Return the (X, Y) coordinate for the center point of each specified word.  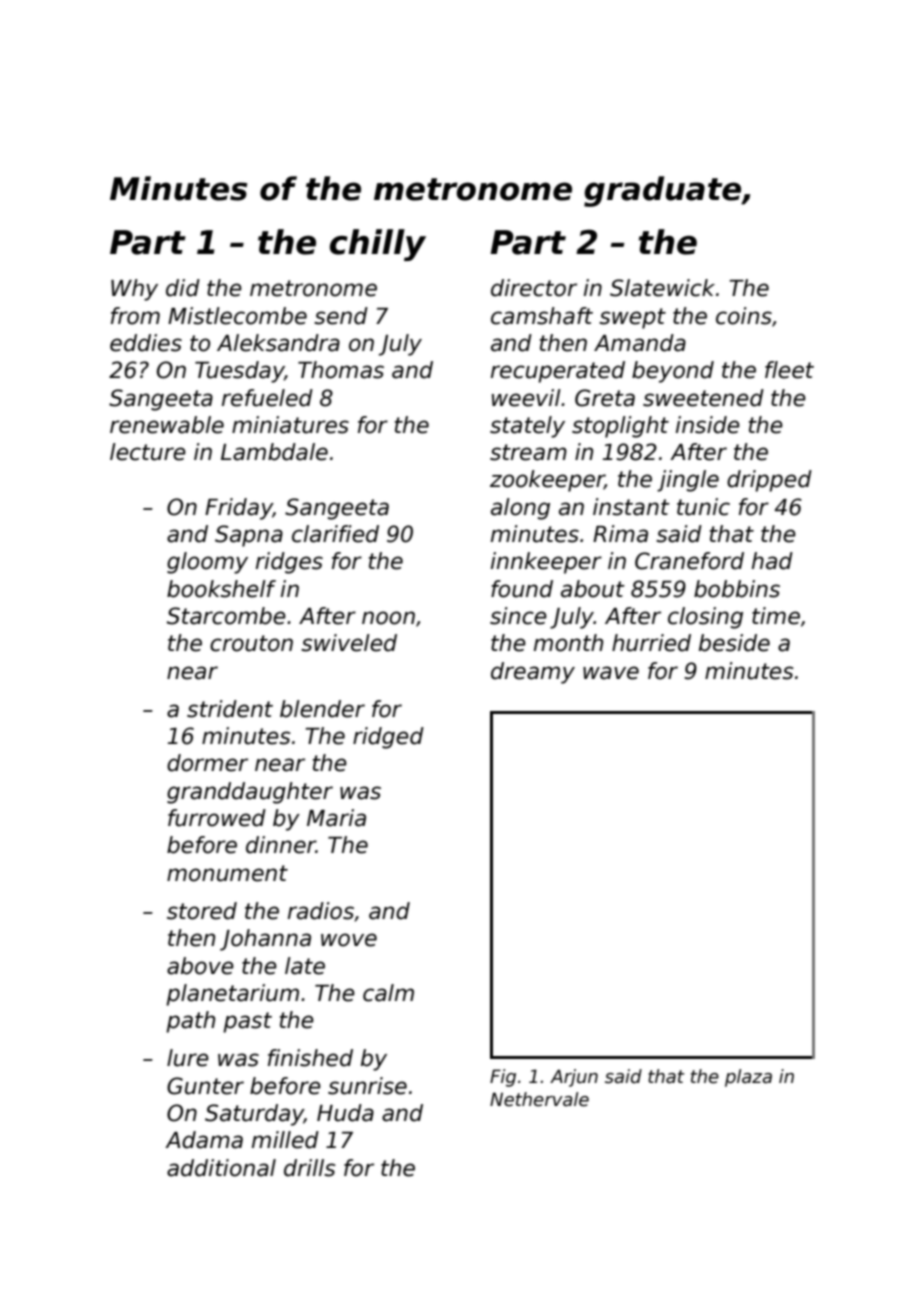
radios (321, 911)
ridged (388, 738)
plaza (748, 1078)
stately (527, 427)
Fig (503, 1078)
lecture (148, 452)
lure (188, 1058)
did (183, 288)
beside (734, 643)
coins (744, 316)
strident (230, 709)
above (200, 966)
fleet (789, 370)
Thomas (341, 370)
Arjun (574, 1078)
